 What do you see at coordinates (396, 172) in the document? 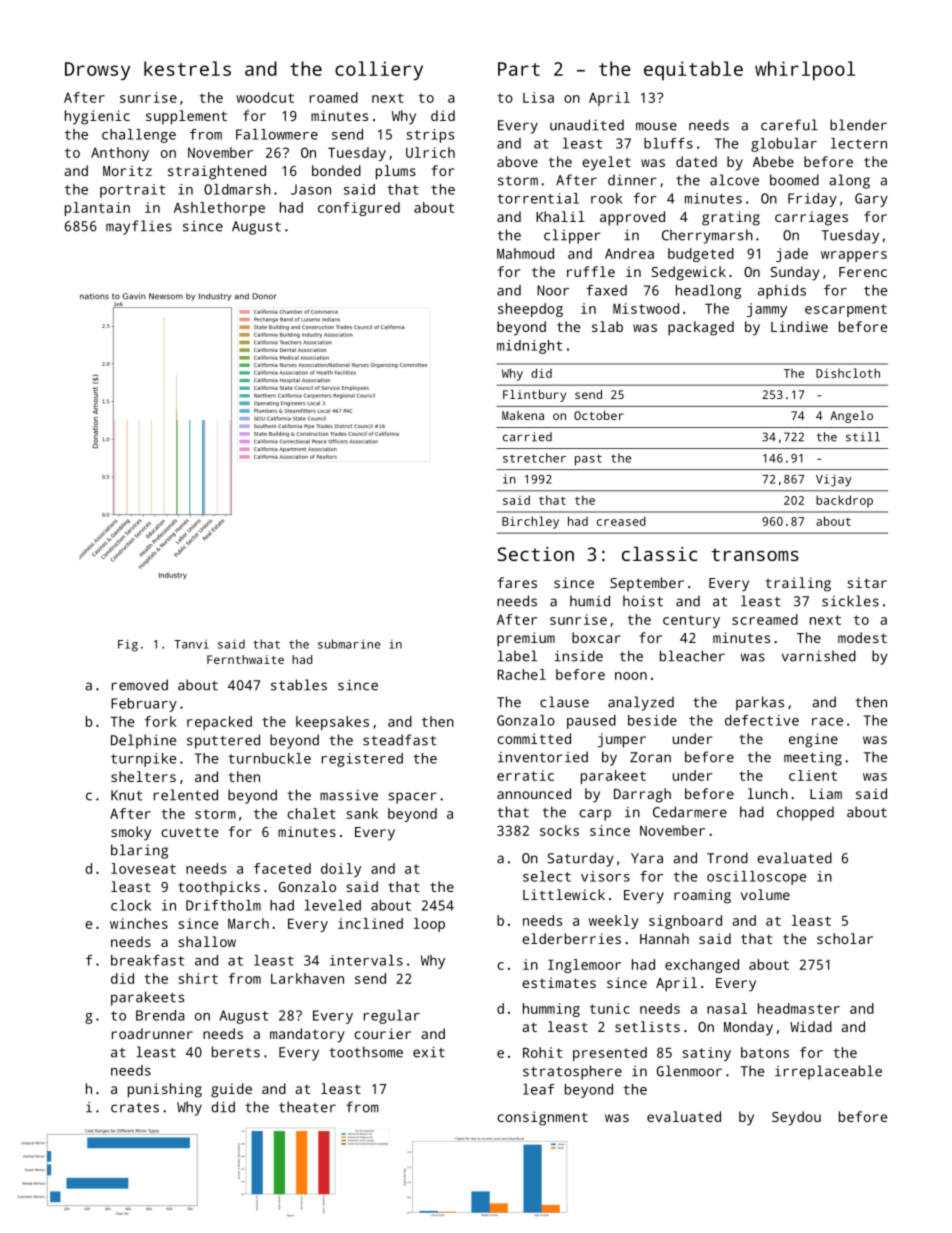
I see `plums` at bounding box center [396, 172].
